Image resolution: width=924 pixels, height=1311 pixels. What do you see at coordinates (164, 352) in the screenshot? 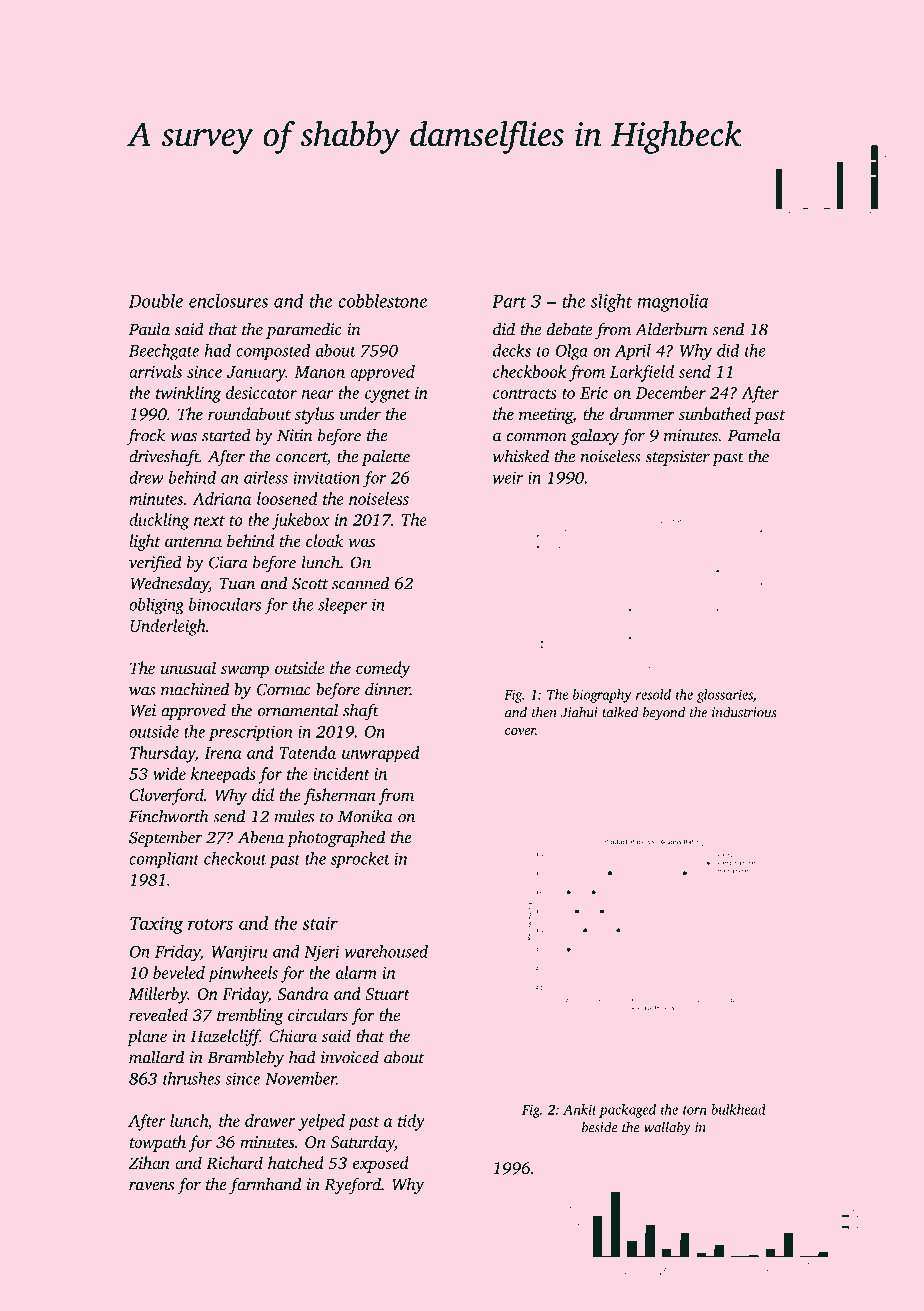
I see `Beechgate` at bounding box center [164, 352].
